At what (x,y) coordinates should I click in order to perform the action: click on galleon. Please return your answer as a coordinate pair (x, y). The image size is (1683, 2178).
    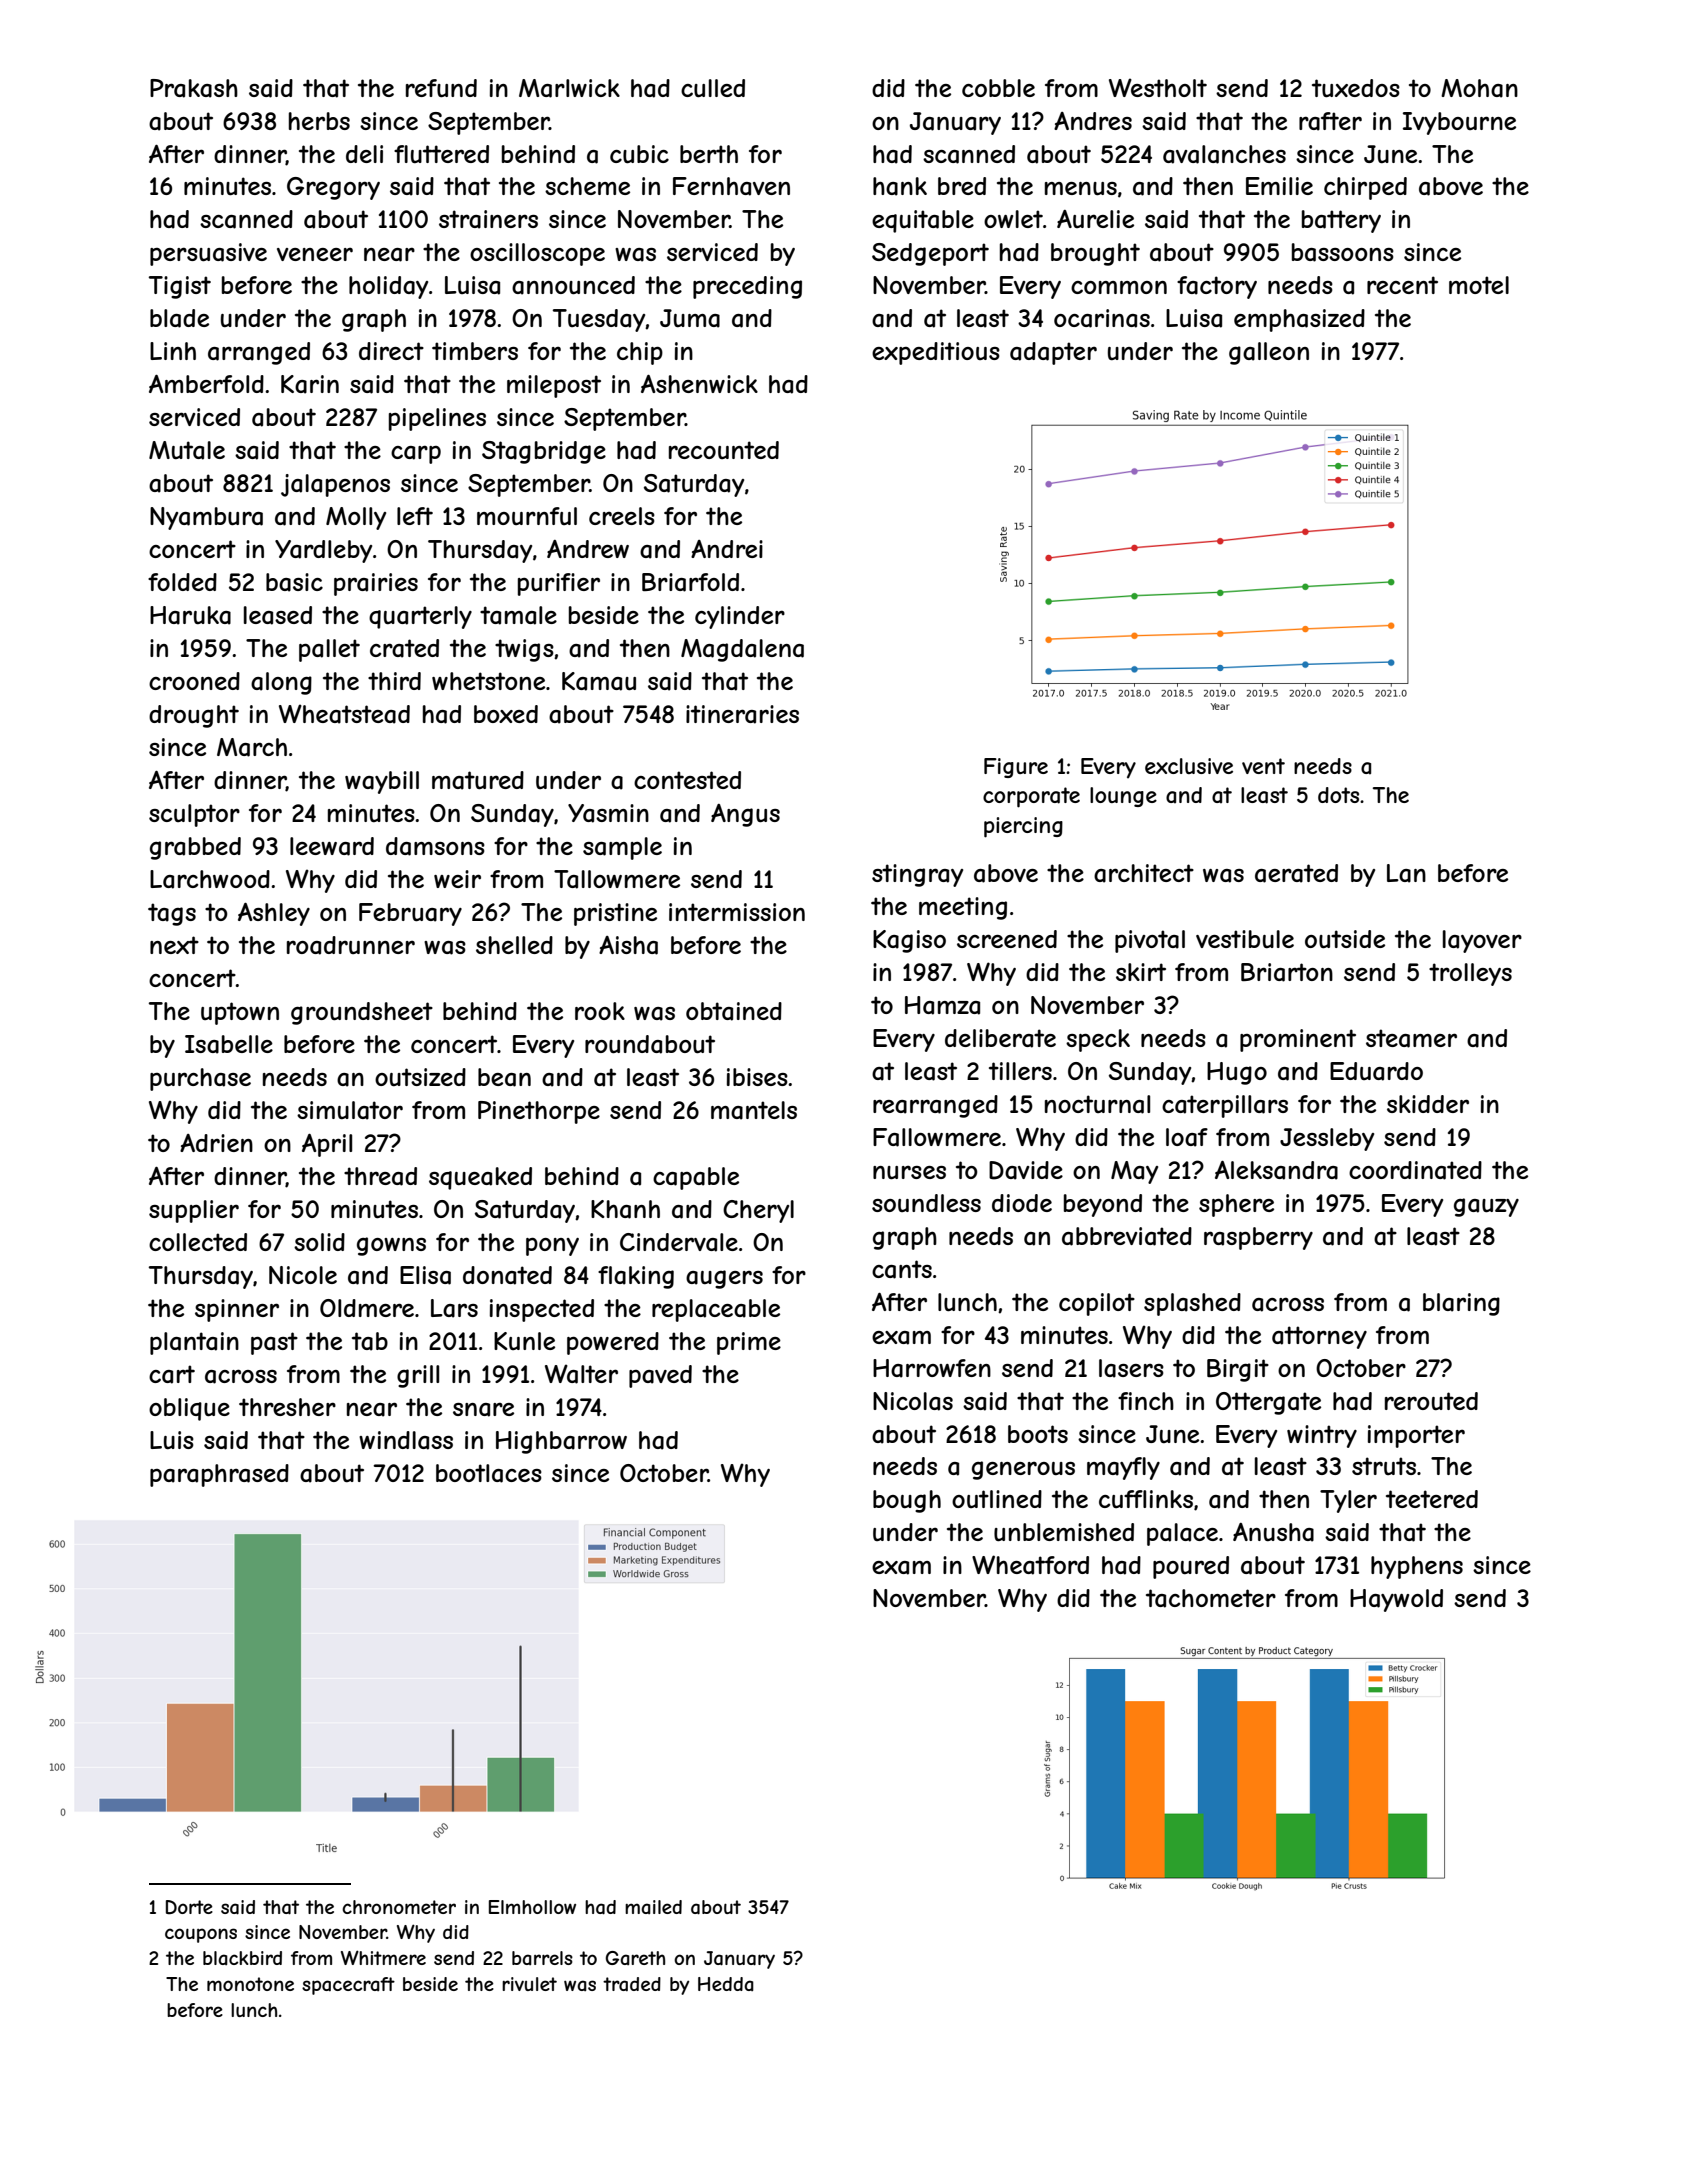
    Looking at the image, I should click on (1269, 353).
